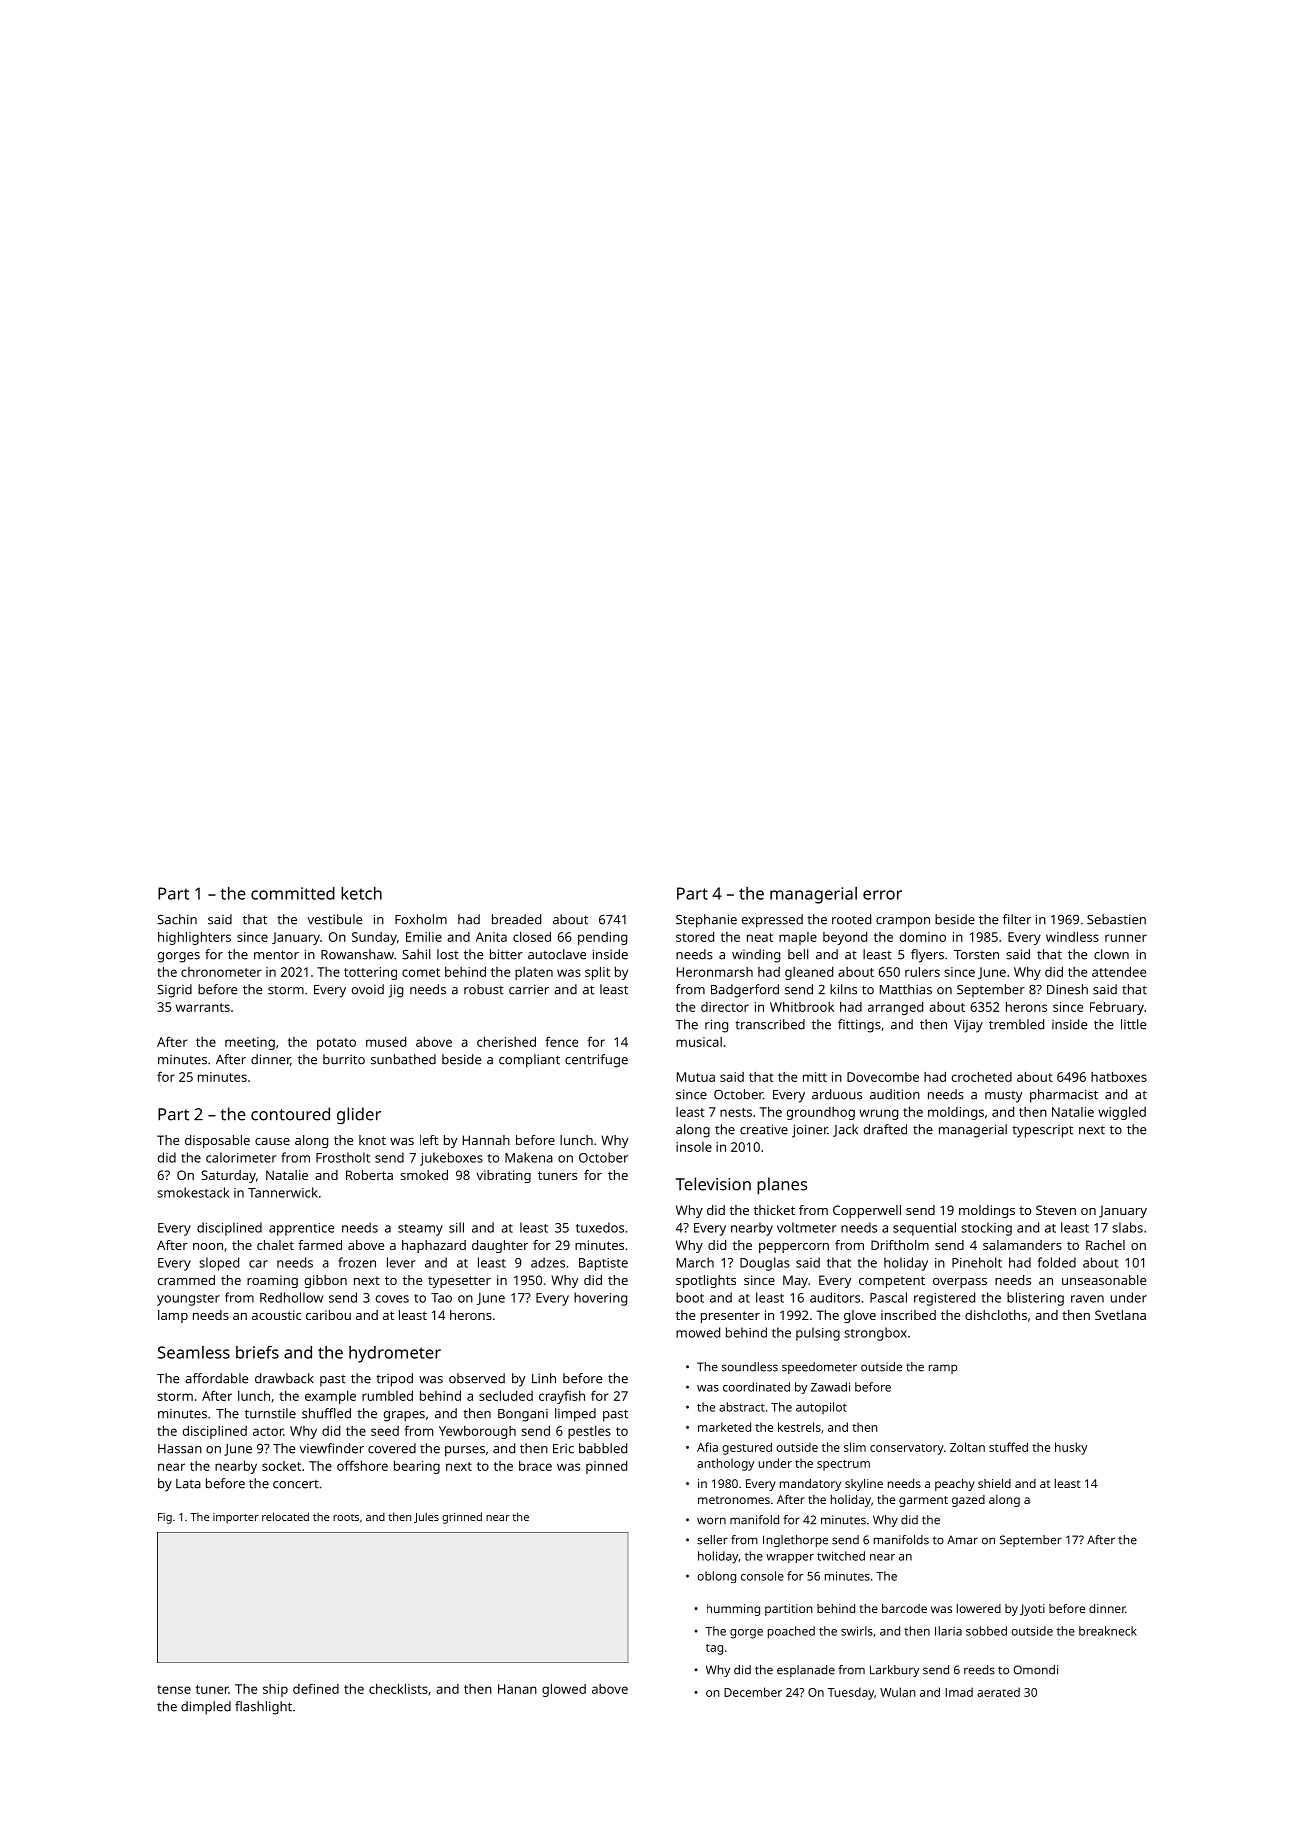  I want to click on stuffed, so click(1008, 1447).
